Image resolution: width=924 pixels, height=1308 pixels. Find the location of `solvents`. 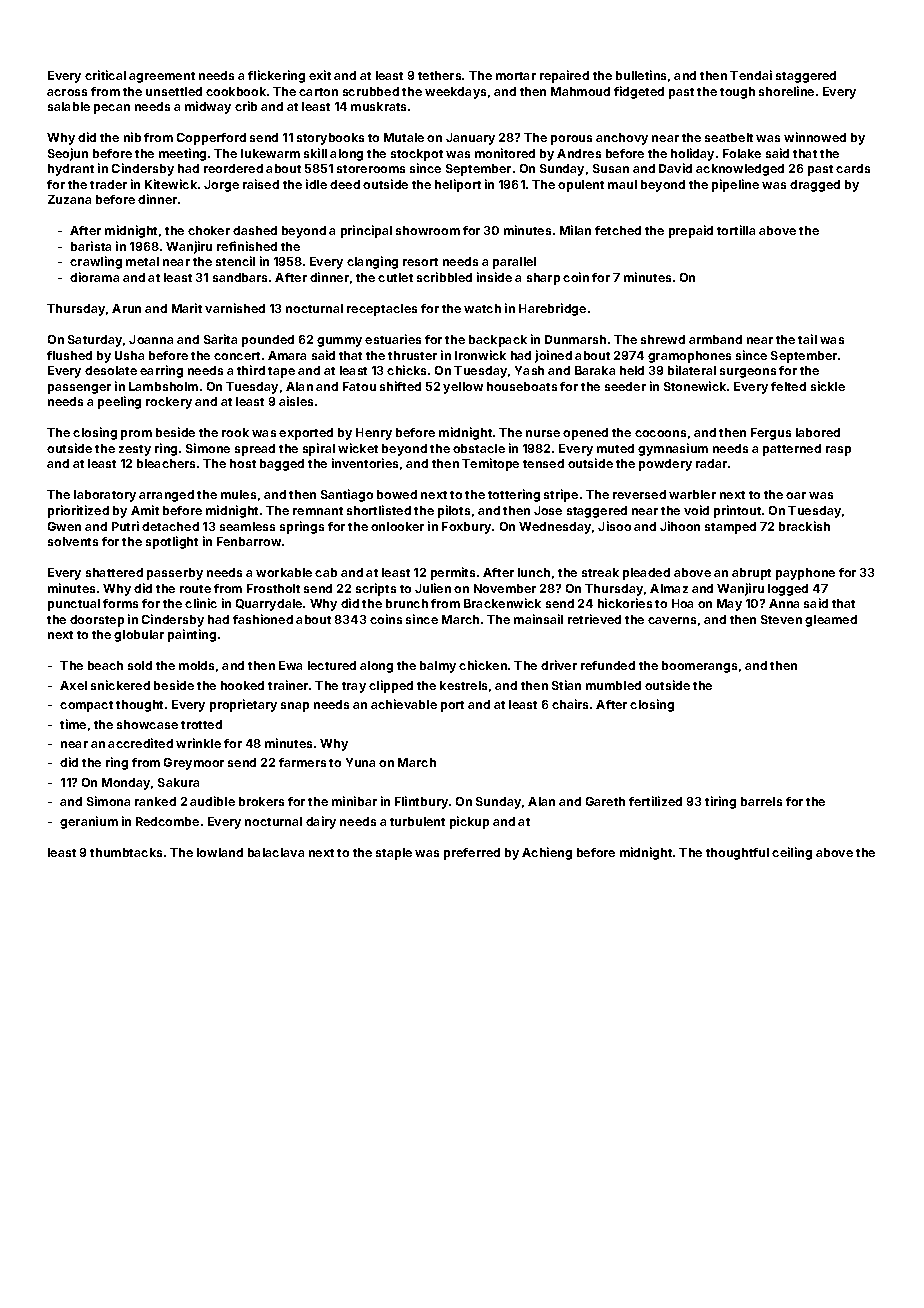

solvents is located at coordinates (73, 541).
